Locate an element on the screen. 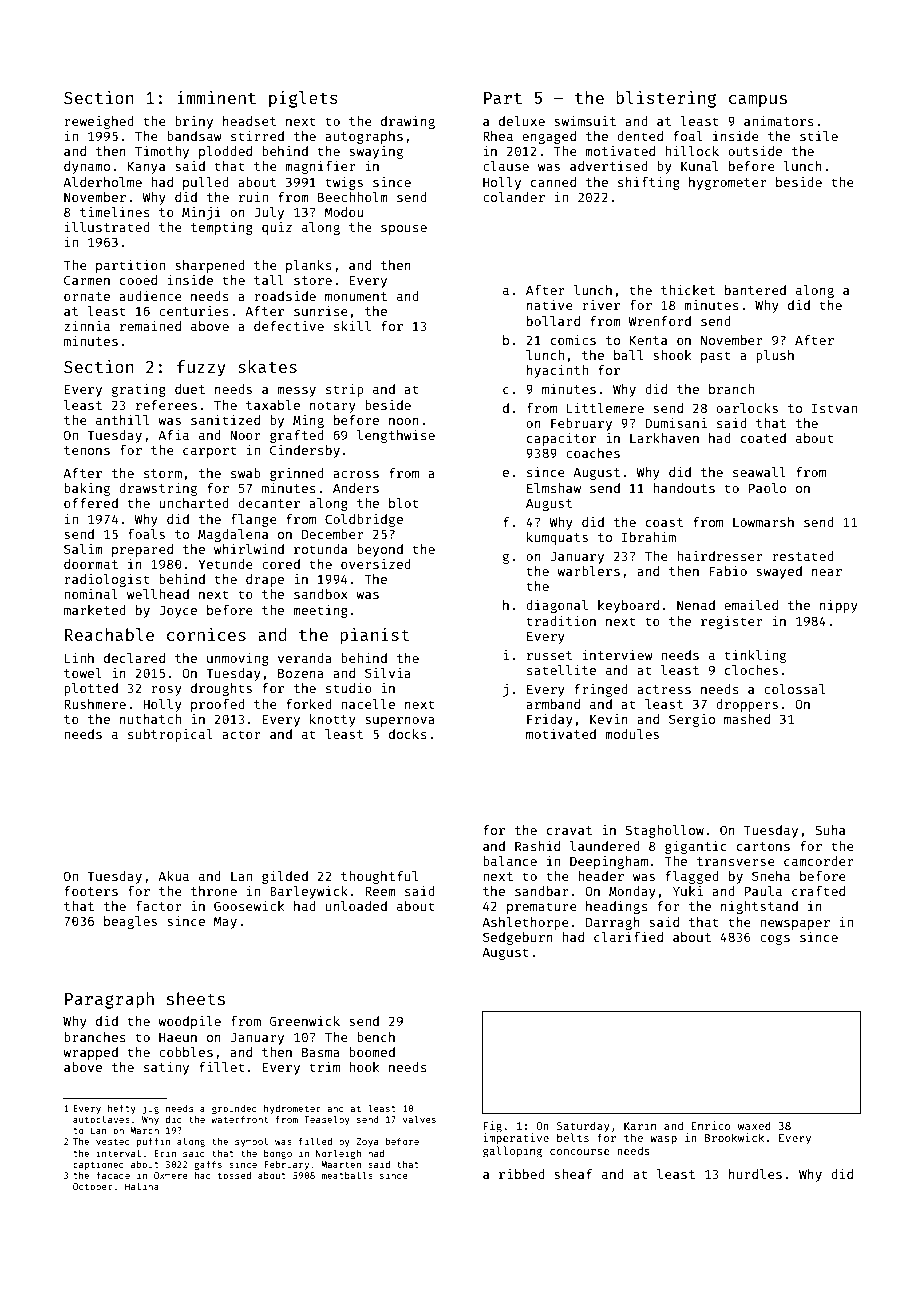  imminent is located at coordinates (216, 97).
